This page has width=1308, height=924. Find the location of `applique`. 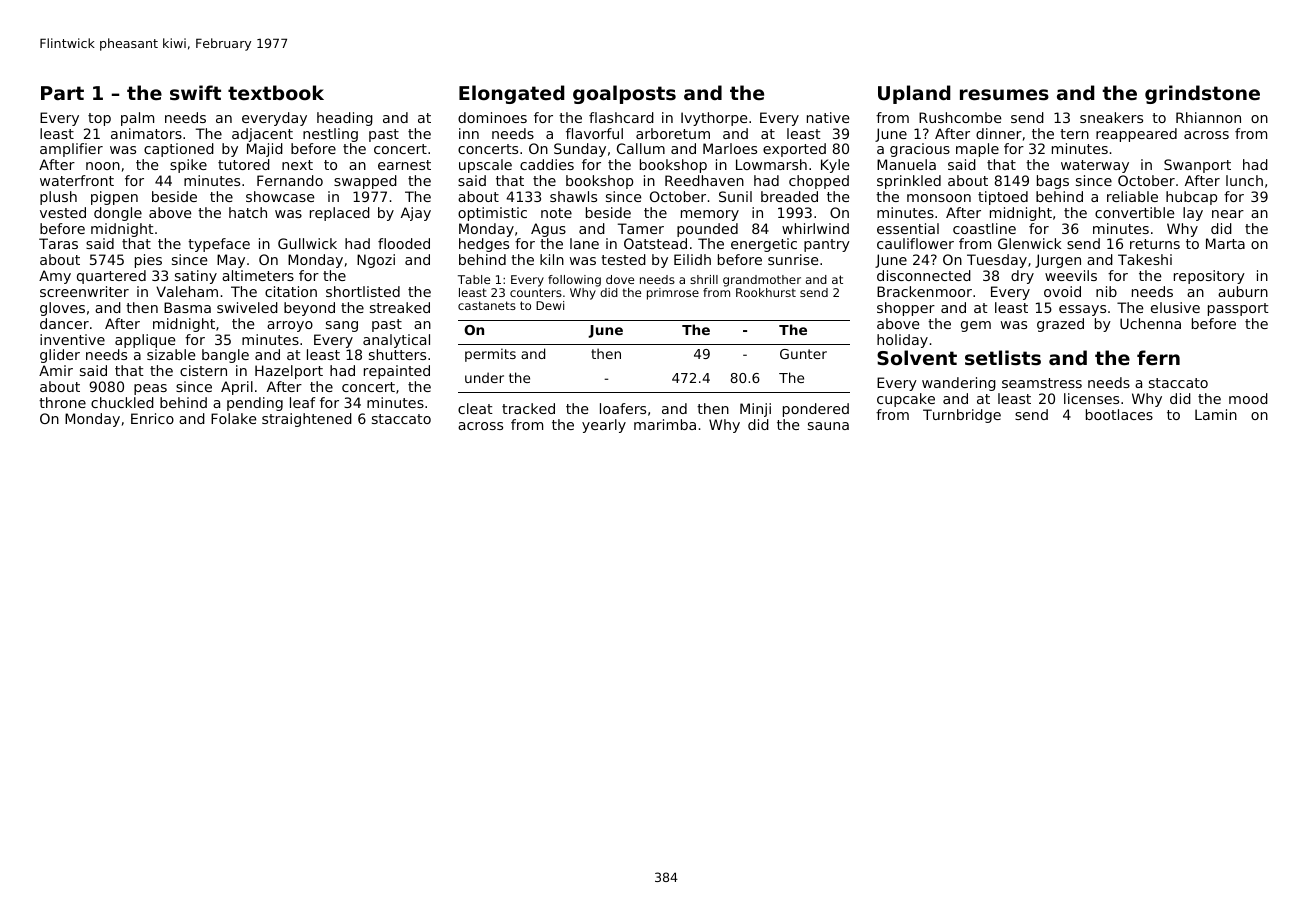

applique is located at coordinates (145, 341).
